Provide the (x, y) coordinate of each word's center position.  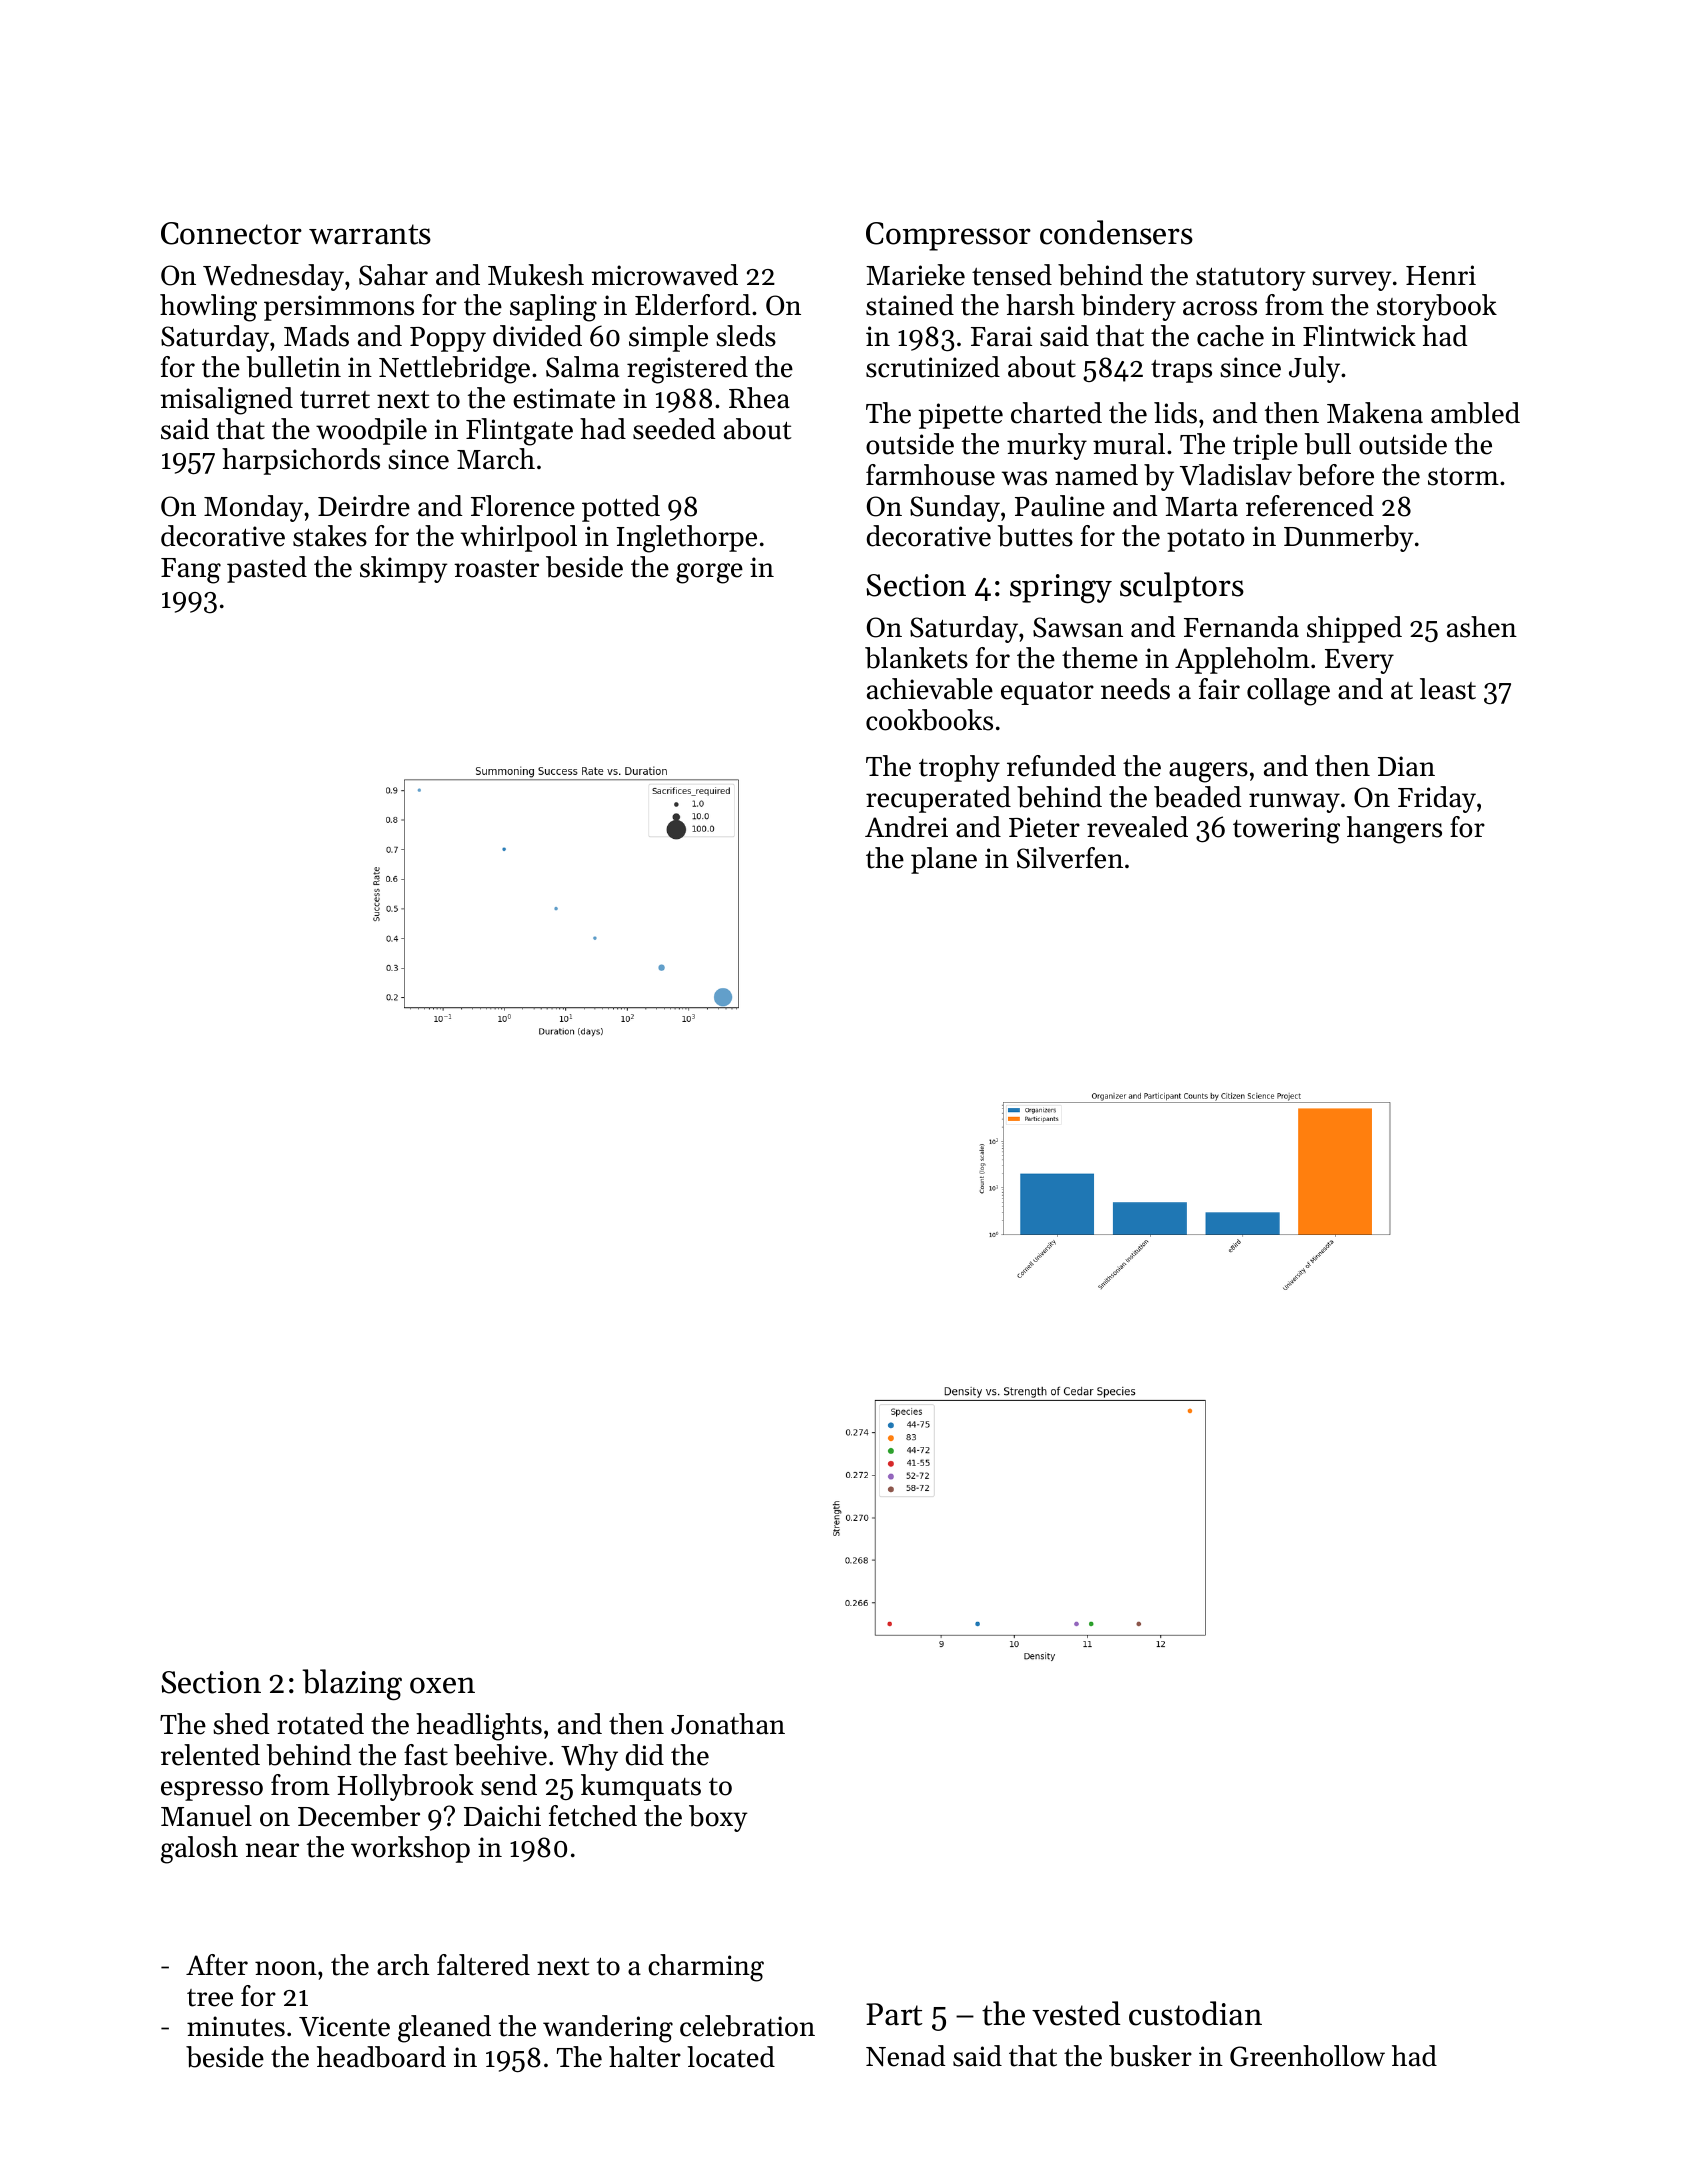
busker (1150, 2056)
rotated (320, 1724)
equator (1047, 693)
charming (706, 1968)
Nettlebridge (454, 370)
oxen (442, 1685)
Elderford (692, 305)
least (1448, 689)
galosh (199, 1850)
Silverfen (1070, 858)
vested (1076, 2013)
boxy (718, 1818)
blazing (352, 1685)
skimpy (404, 569)
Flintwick (1359, 336)
